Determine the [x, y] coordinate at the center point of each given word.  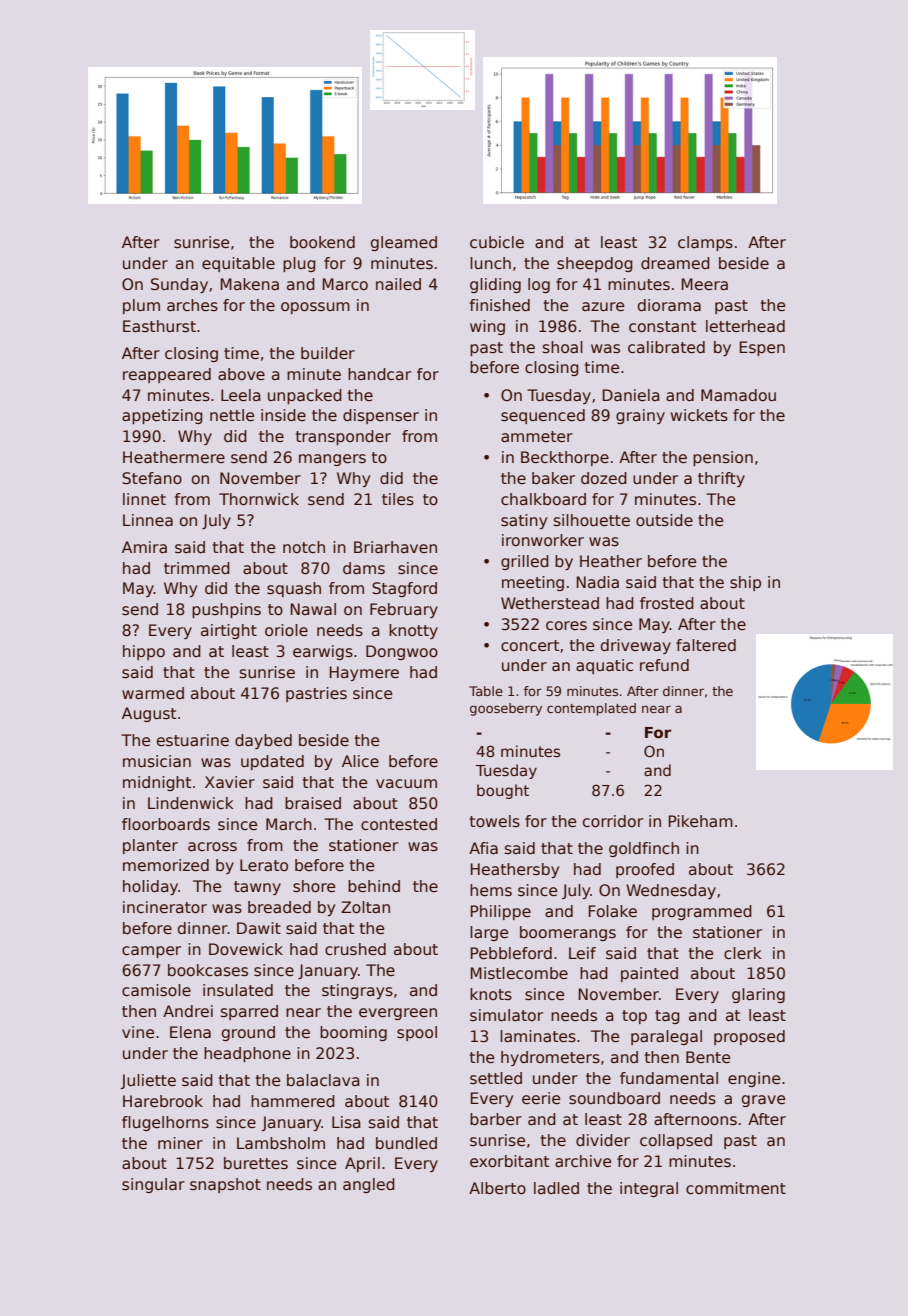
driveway [636, 646]
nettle [232, 415]
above [241, 374]
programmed [702, 912]
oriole [286, 630]
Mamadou [738, 395]
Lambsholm [281, 1143]
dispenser [381, 416]
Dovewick [246, 949]
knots [491, 994]
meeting [533, 583]
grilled [525, 562]
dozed [604, 478]
